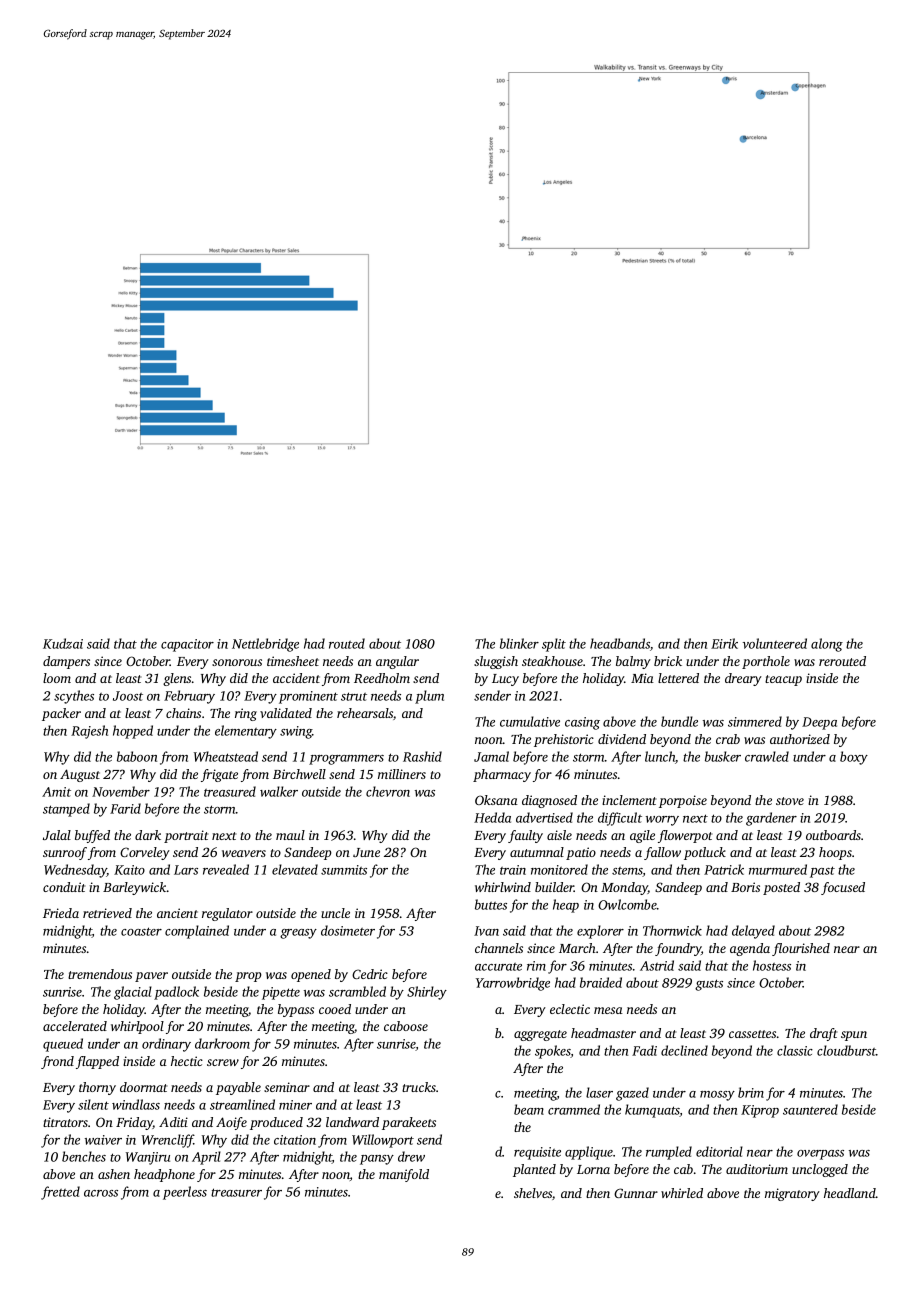 The height and width of the image is (1308, 924). I want to click on chevron, so click(388, 791).
